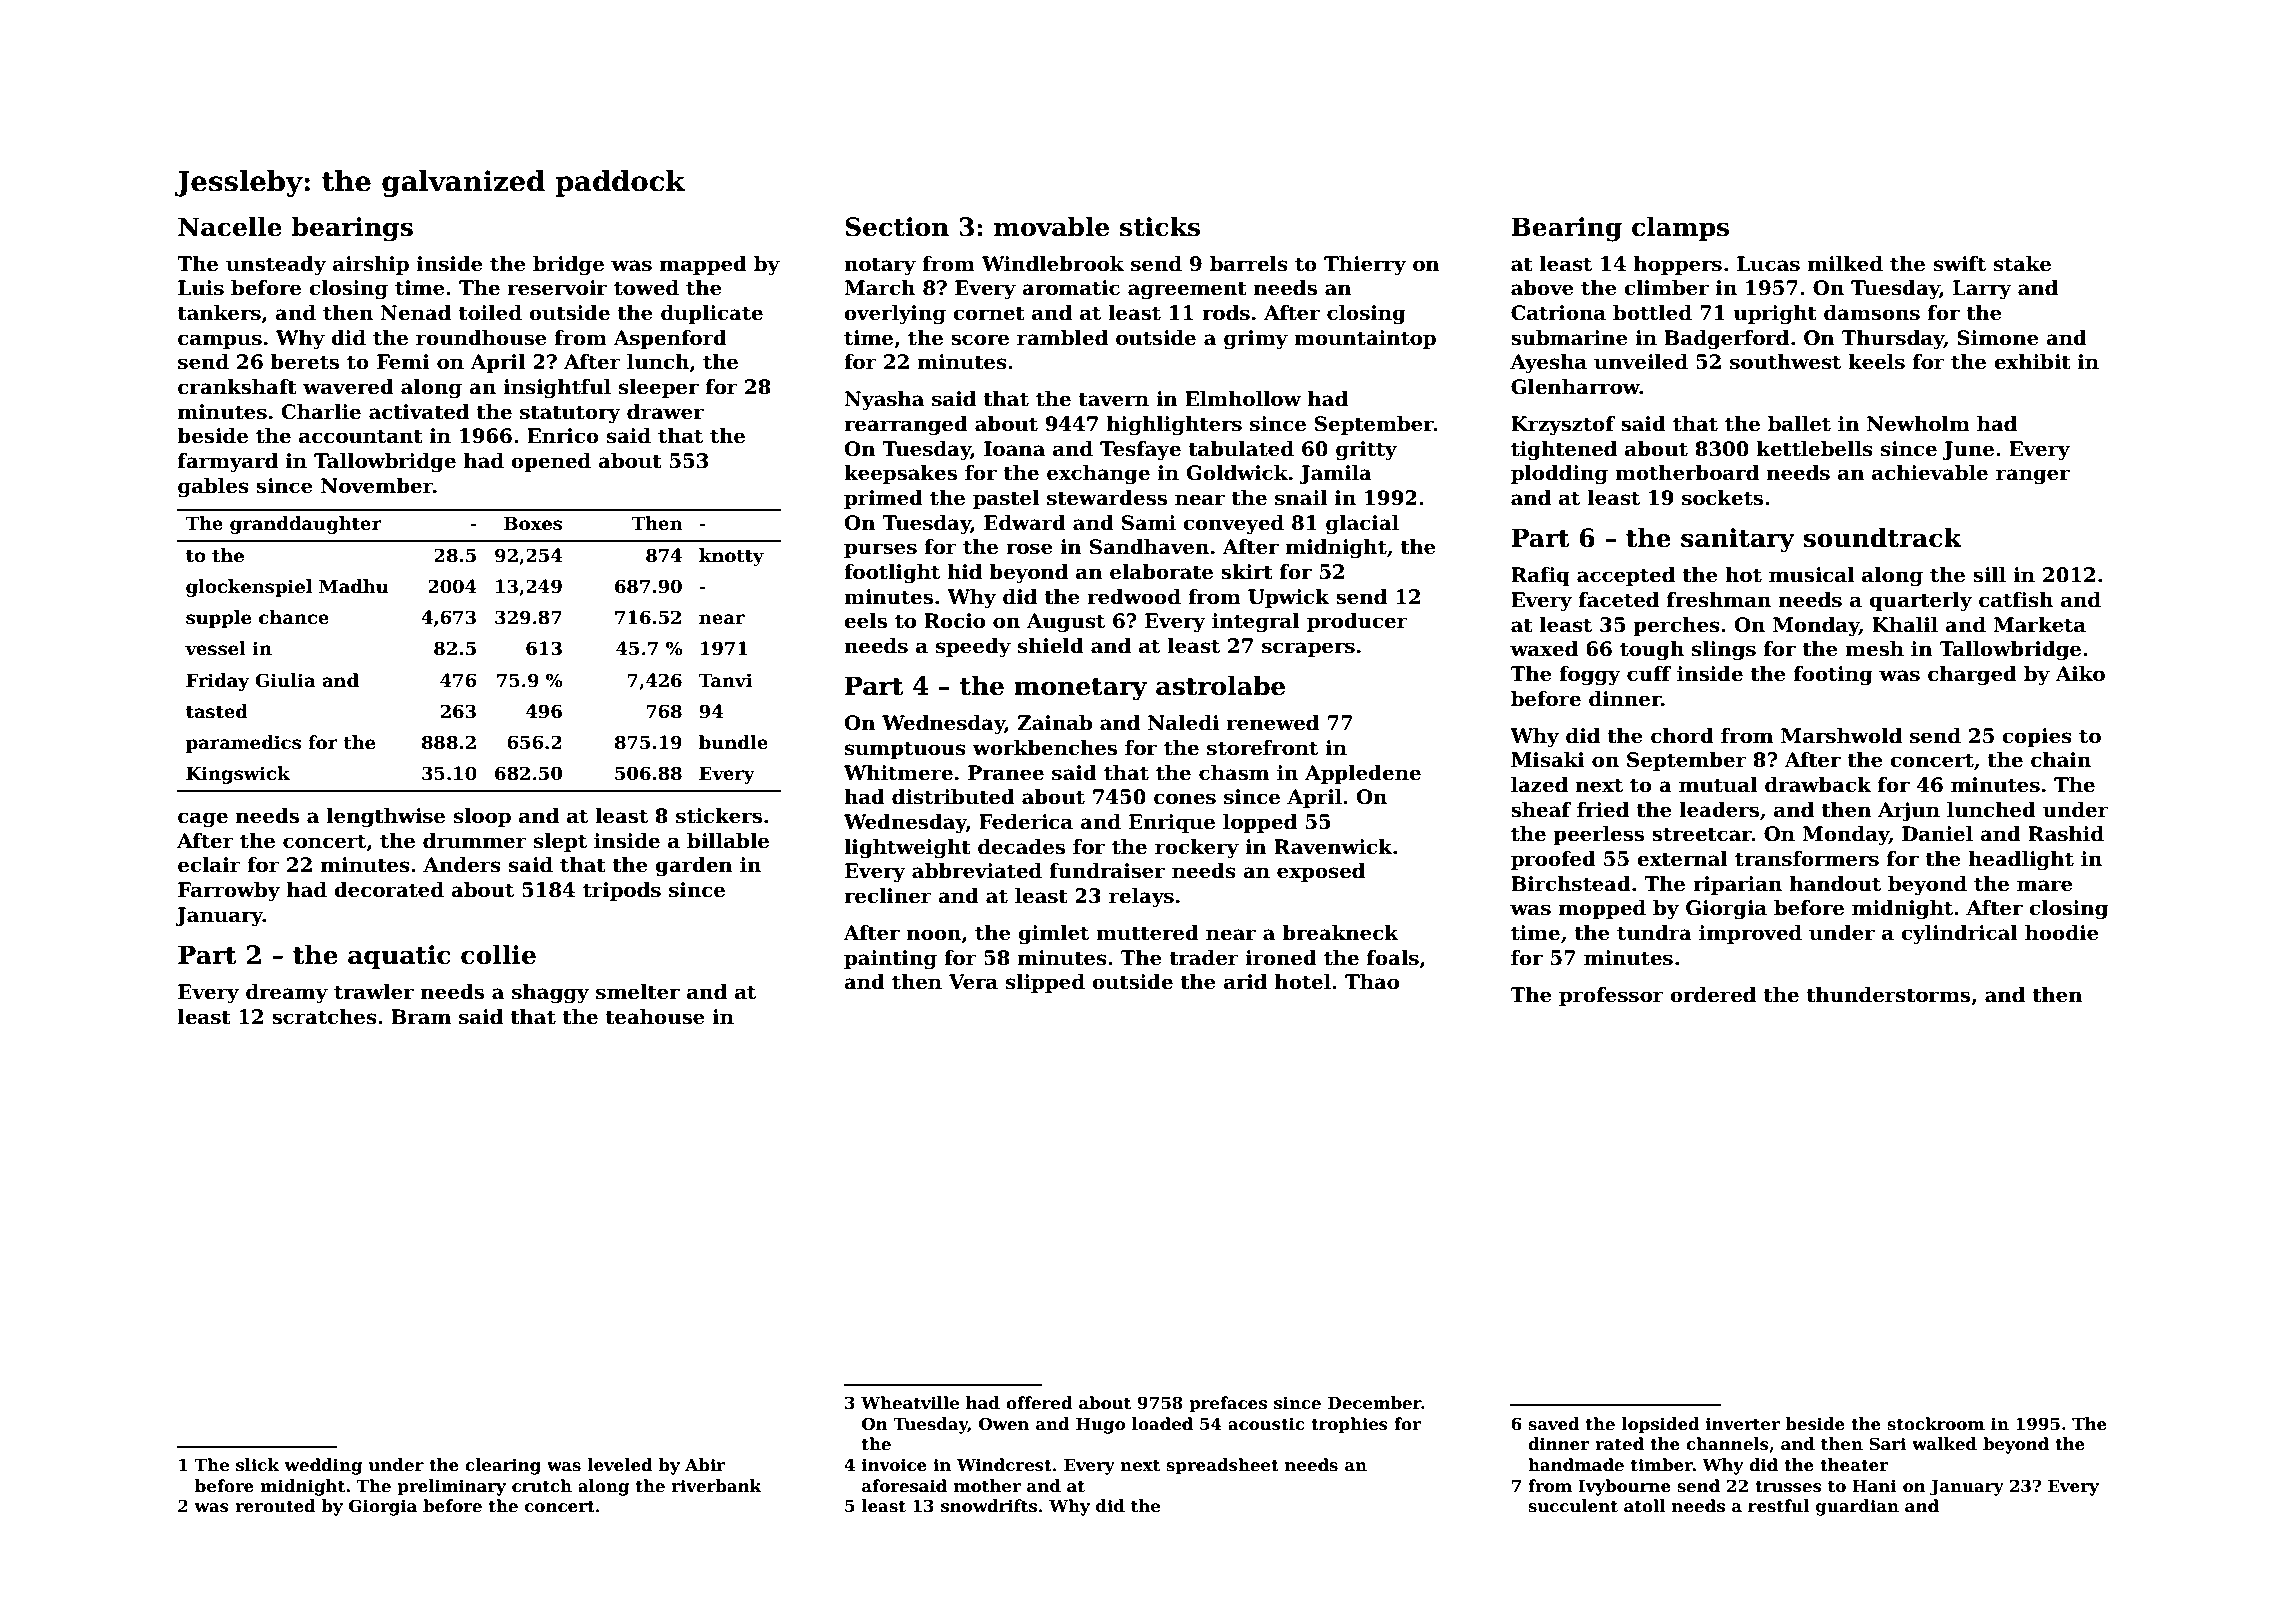  What do you see at coordinates (2061, 760) in the image?
I see `chain` at bounding box center [2061, 760].
